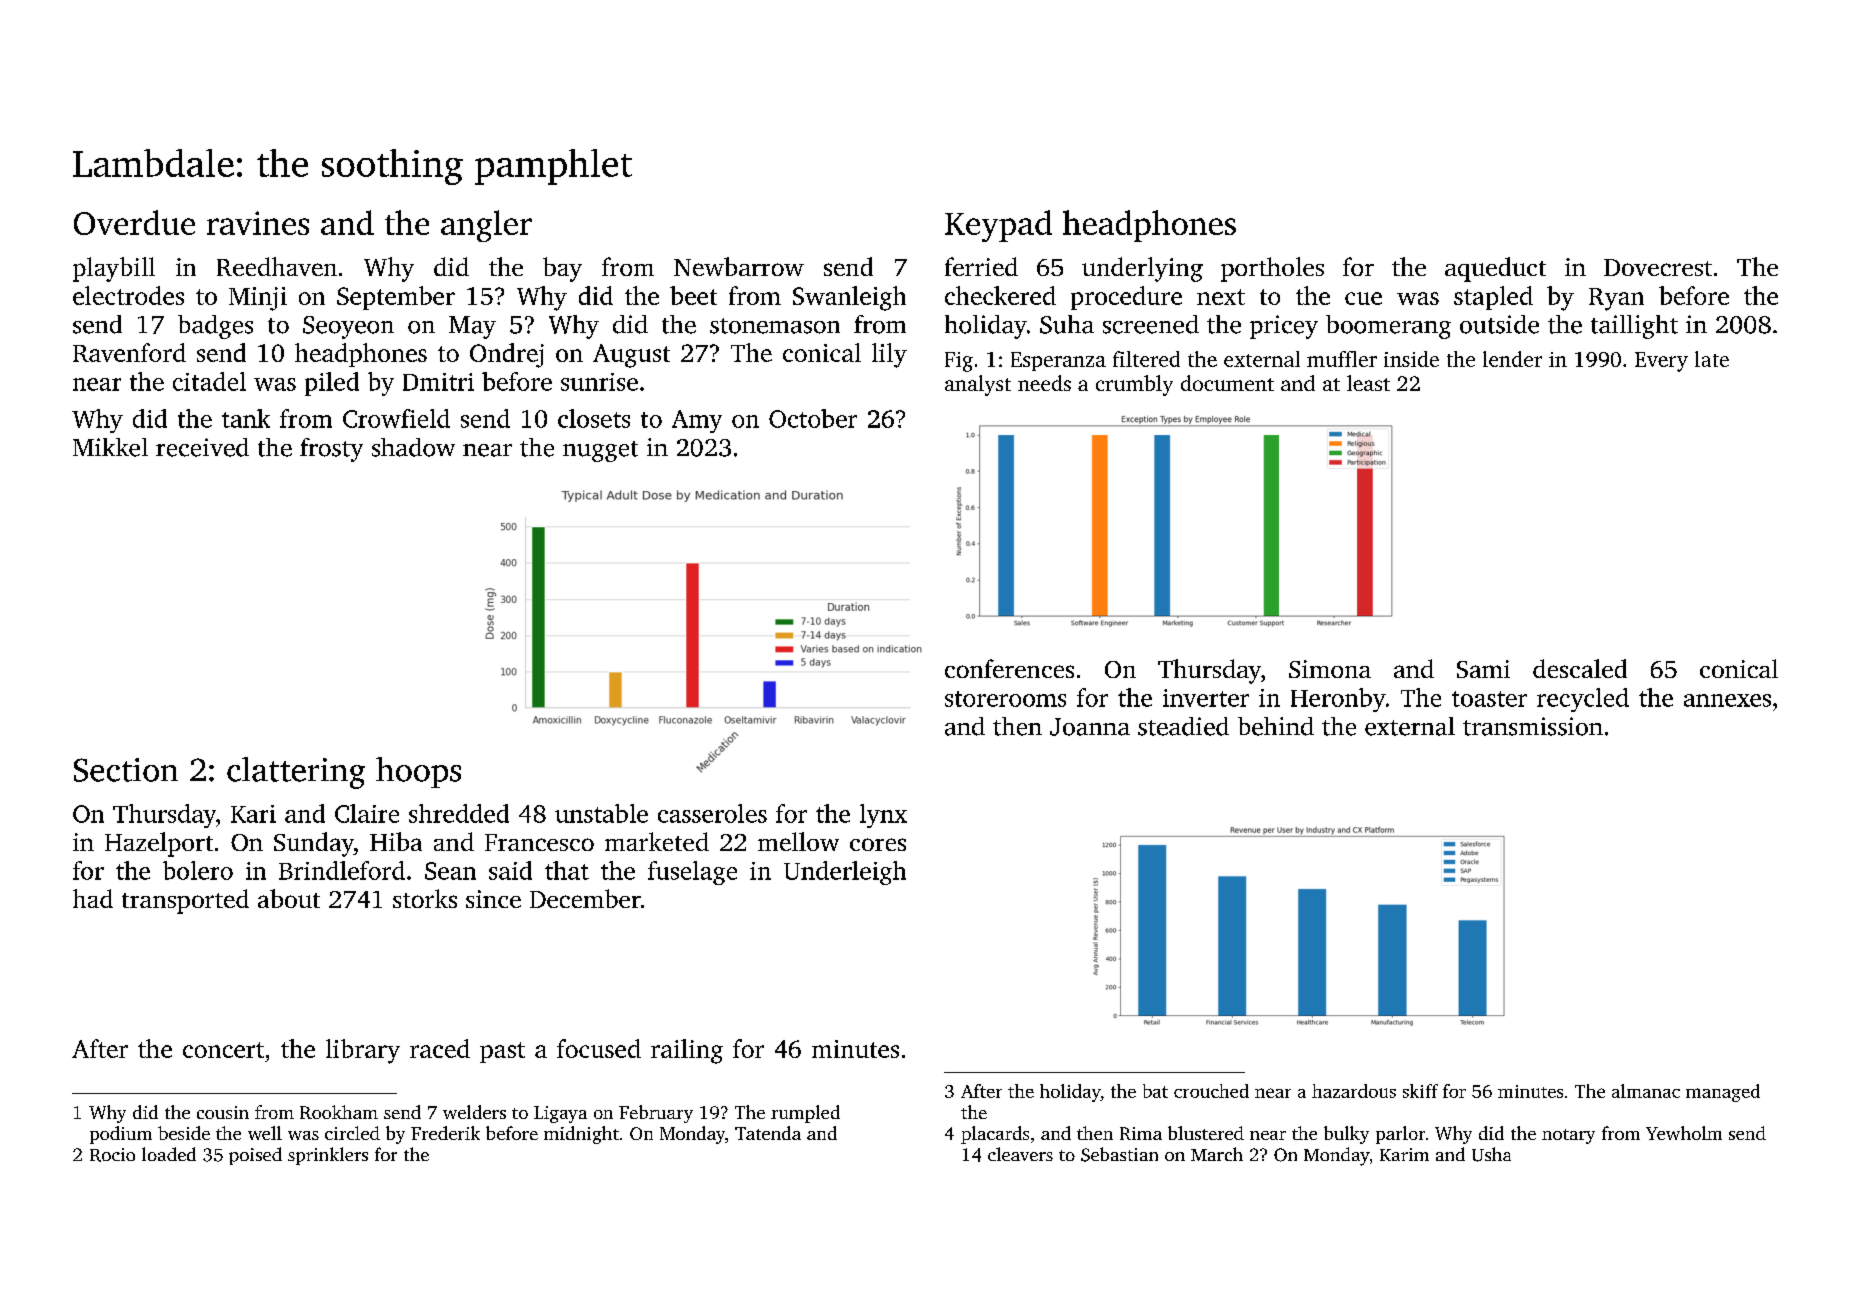  What do you see at coordinates (998, 226) in the screenshot?
I see `Keypad` at bounding box center [998, 226].
